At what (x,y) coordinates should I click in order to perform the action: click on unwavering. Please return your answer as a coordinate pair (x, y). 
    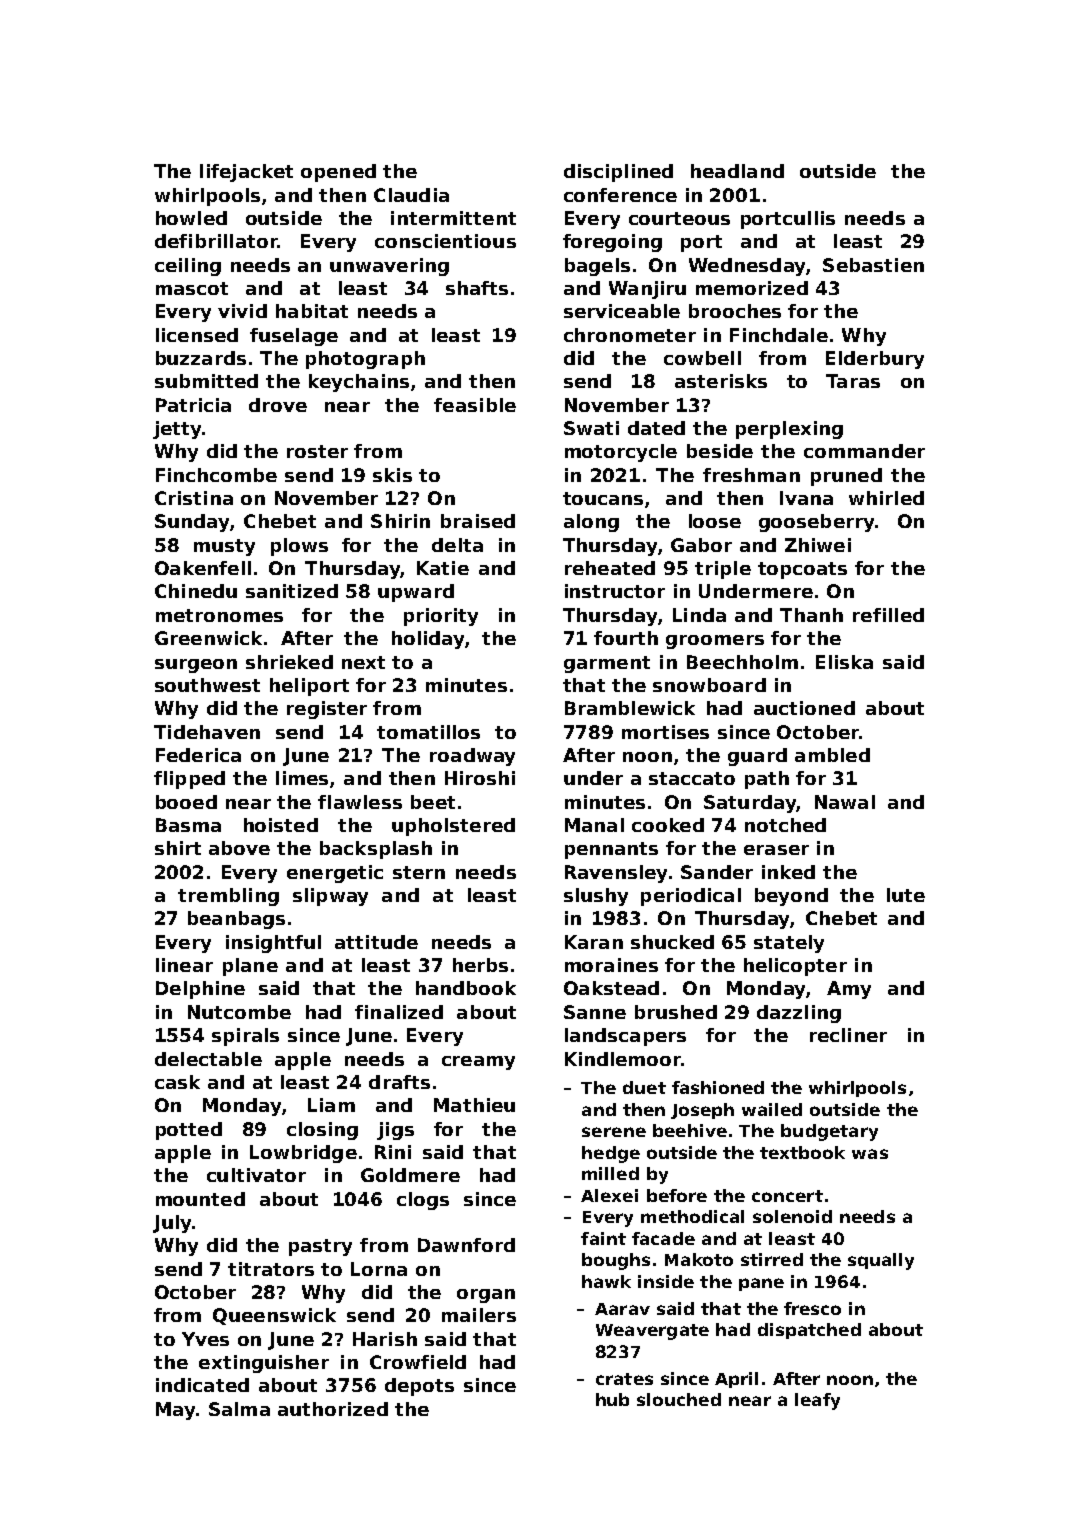
    Looking at the image, I should click on (389, 267).
